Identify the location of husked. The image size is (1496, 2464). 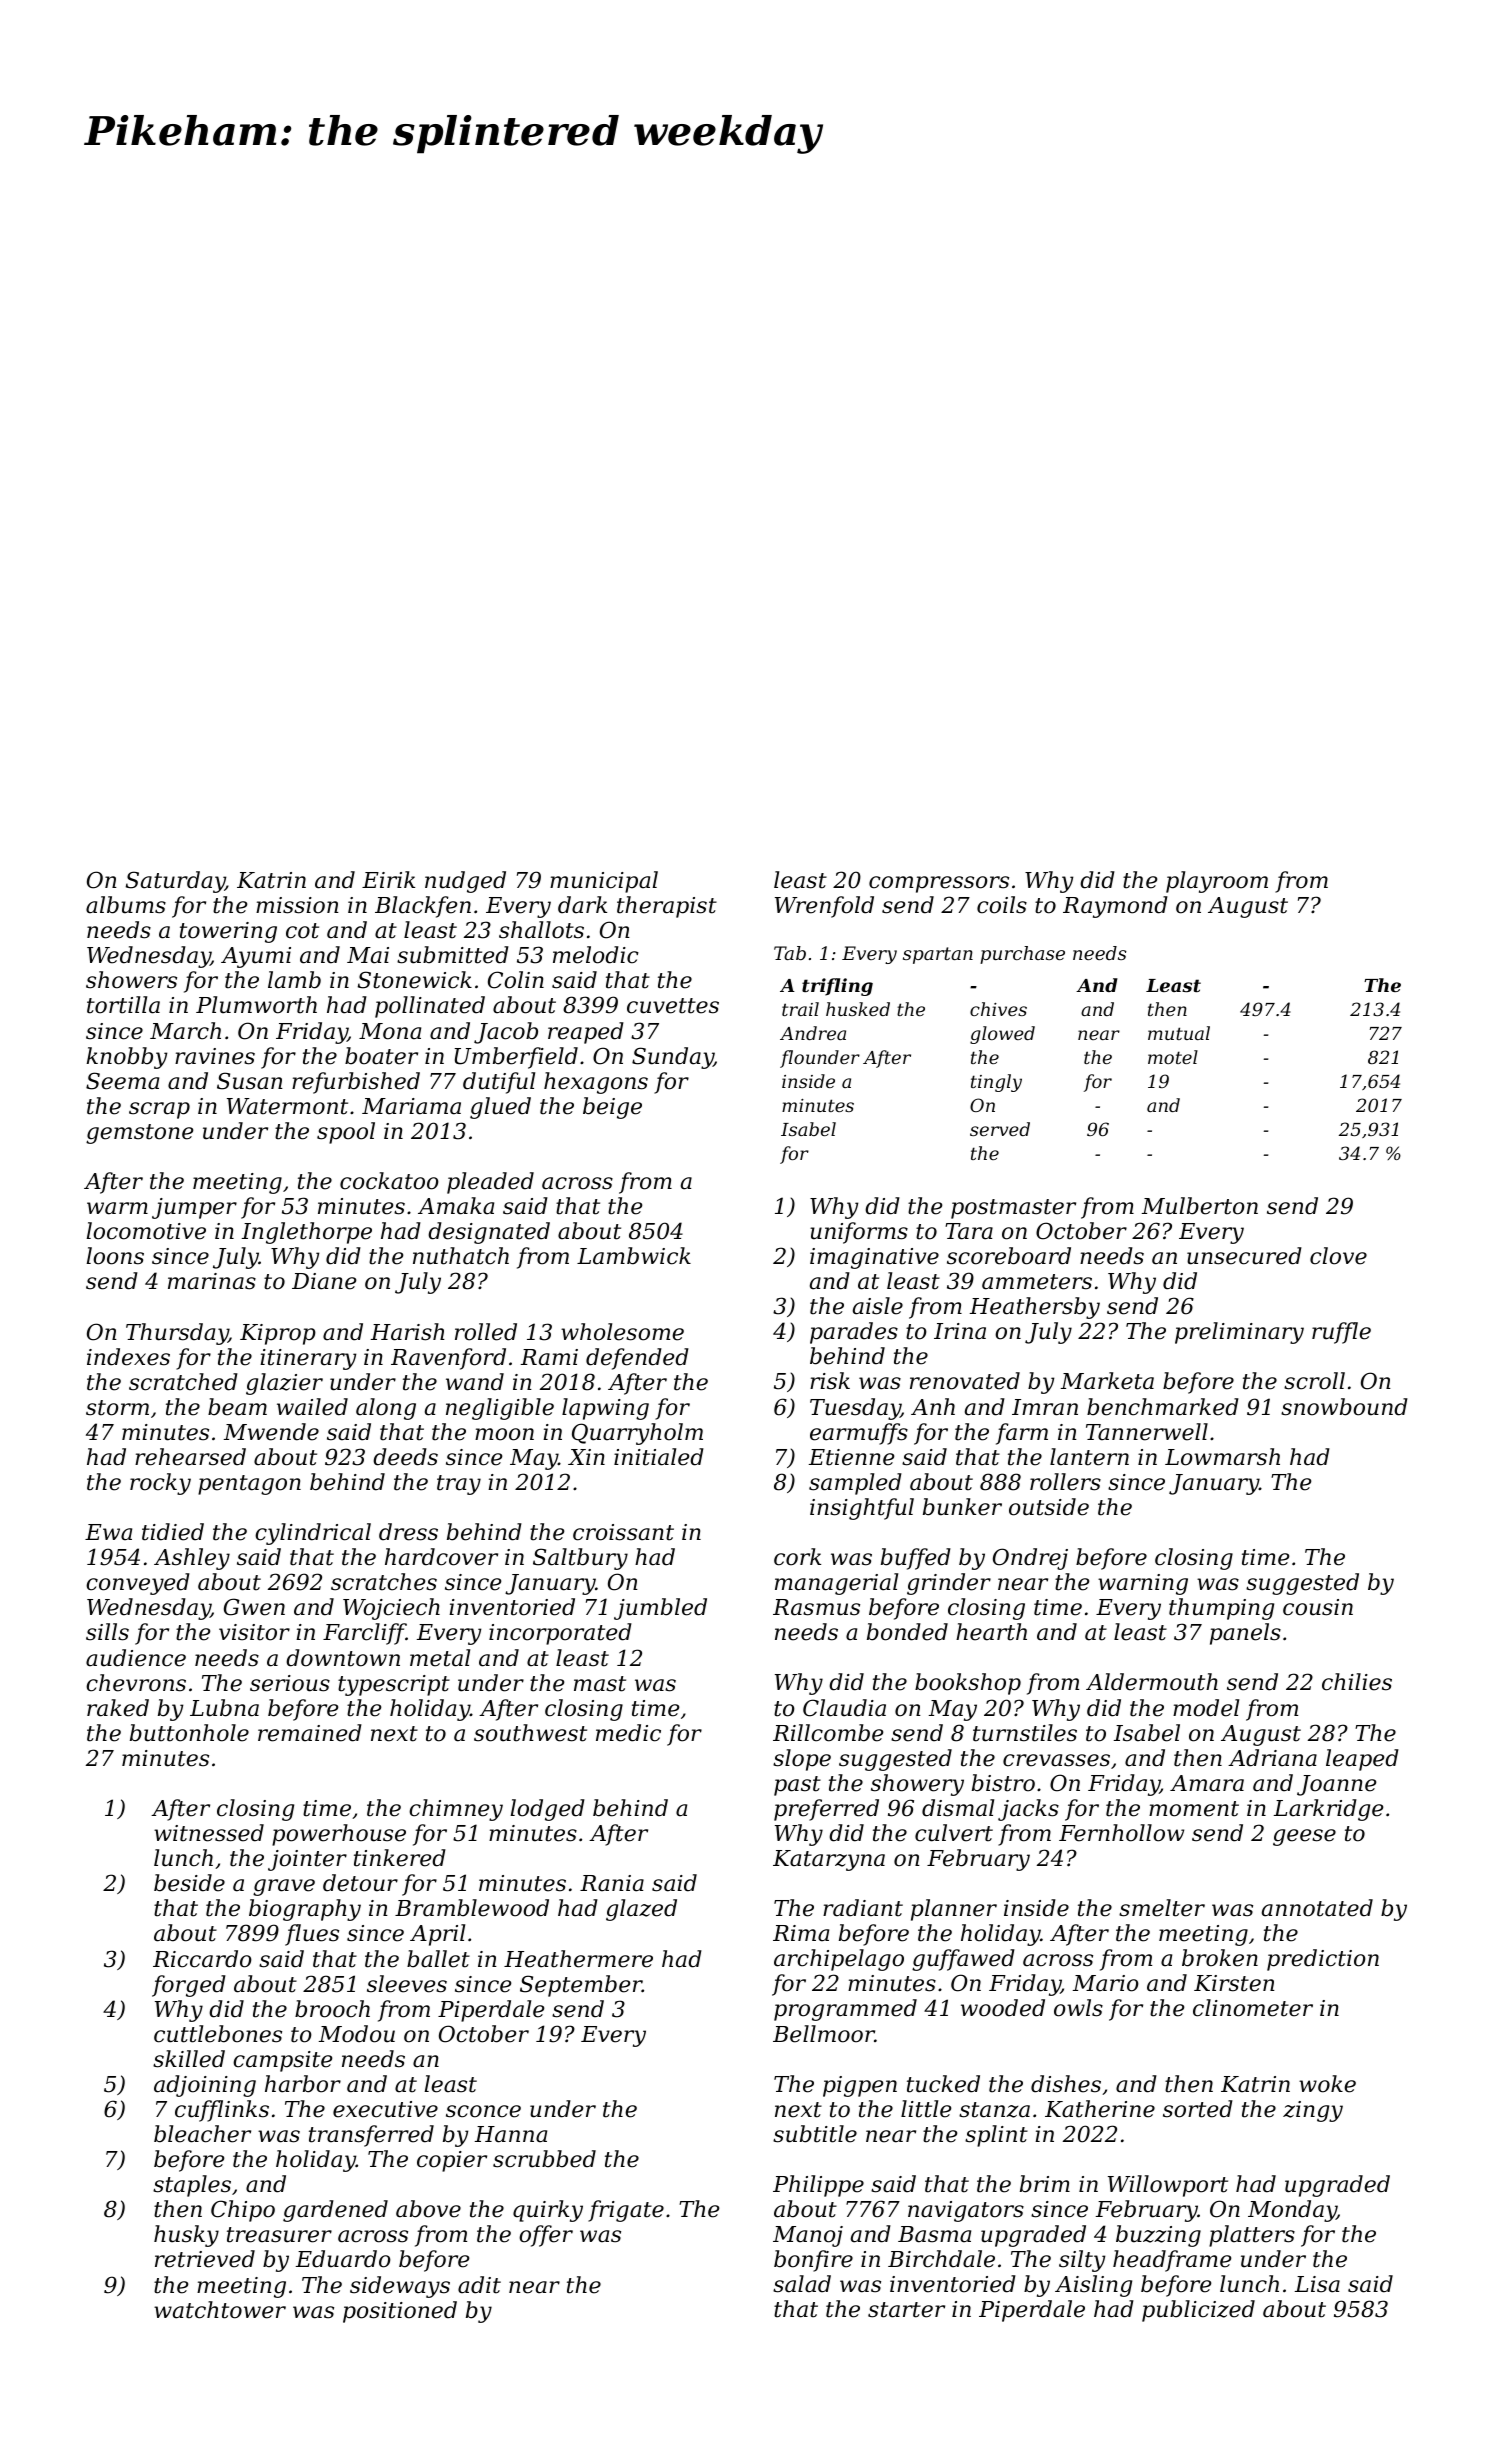
(858, 1009).
